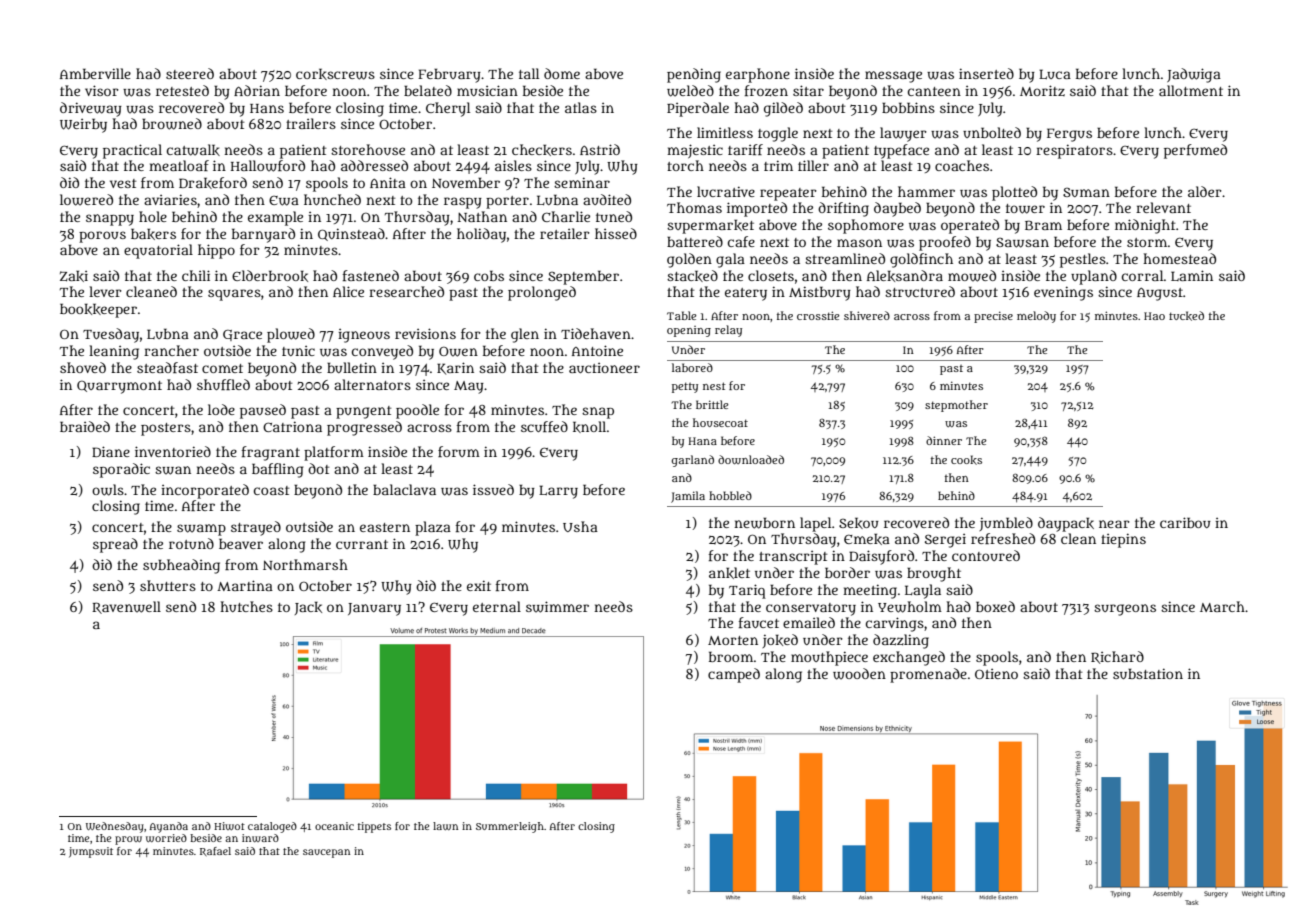 The height and width of the screenshot is (924, 1308). What do you see at coordinates (102, 90) in the screenshot?
I see `visor` at bounding box center [102, 90].
